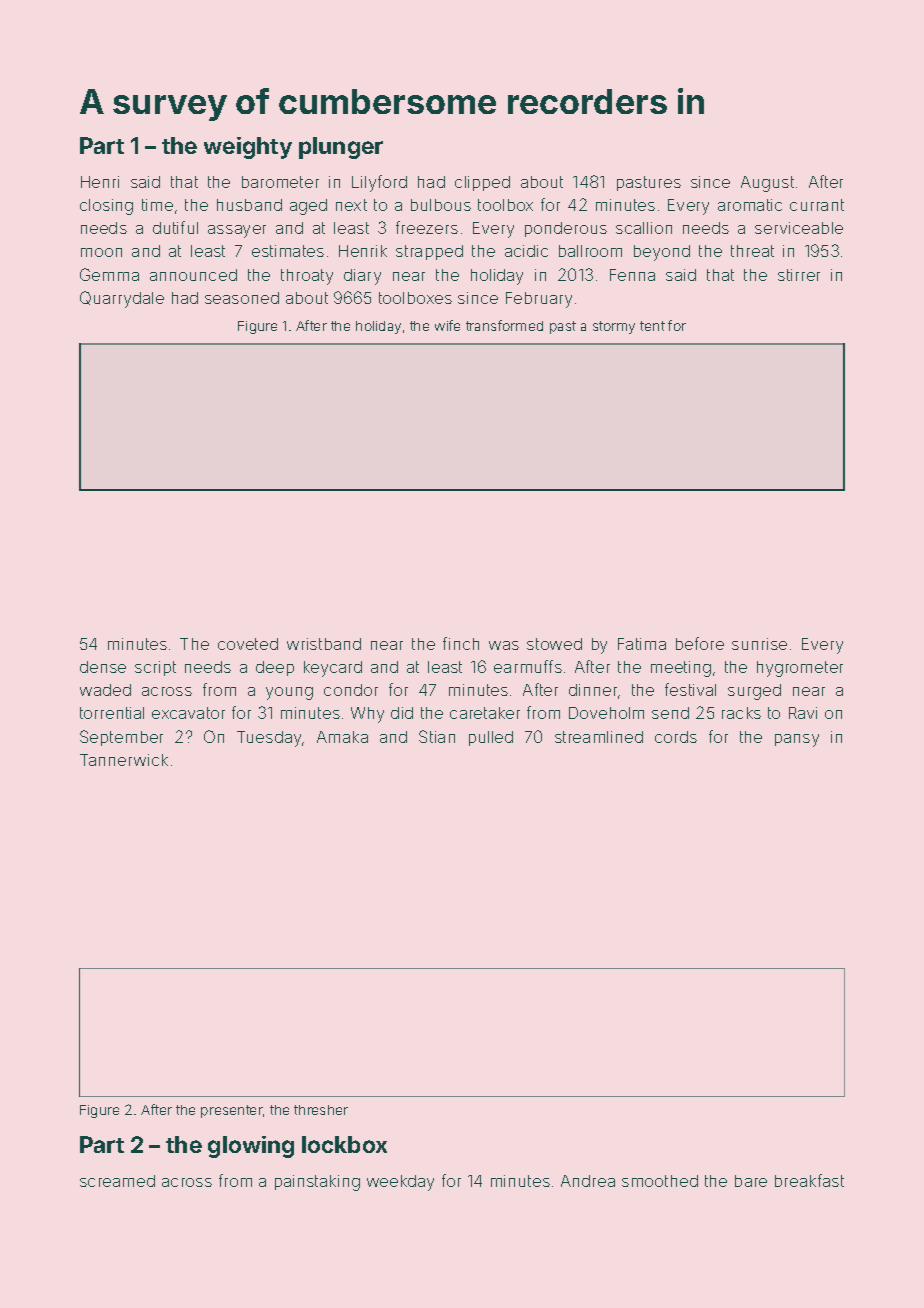 Image resolution: width=924 pixels, height=1308 pixels. Describe the element at coordinates (155, 668) in the image. I see `script` at that location.
